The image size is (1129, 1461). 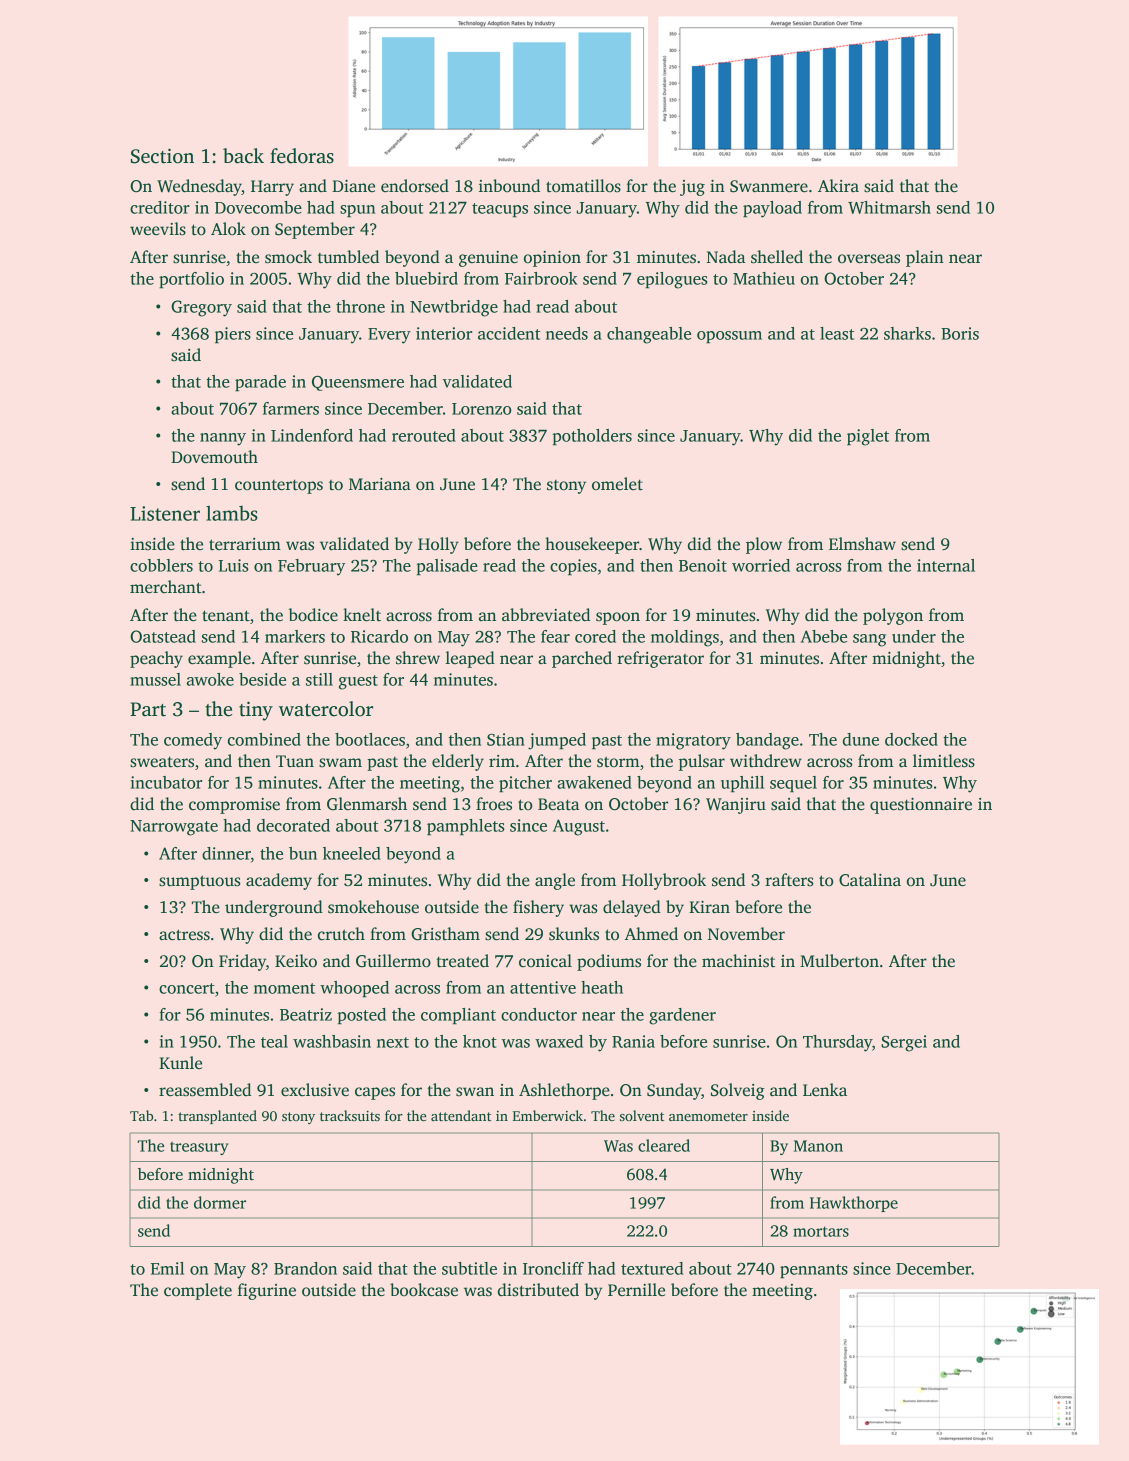 What do you see at coordinates (158, 229) in the screenshot?
I see `weevils` at bounding box center [158, 229].
